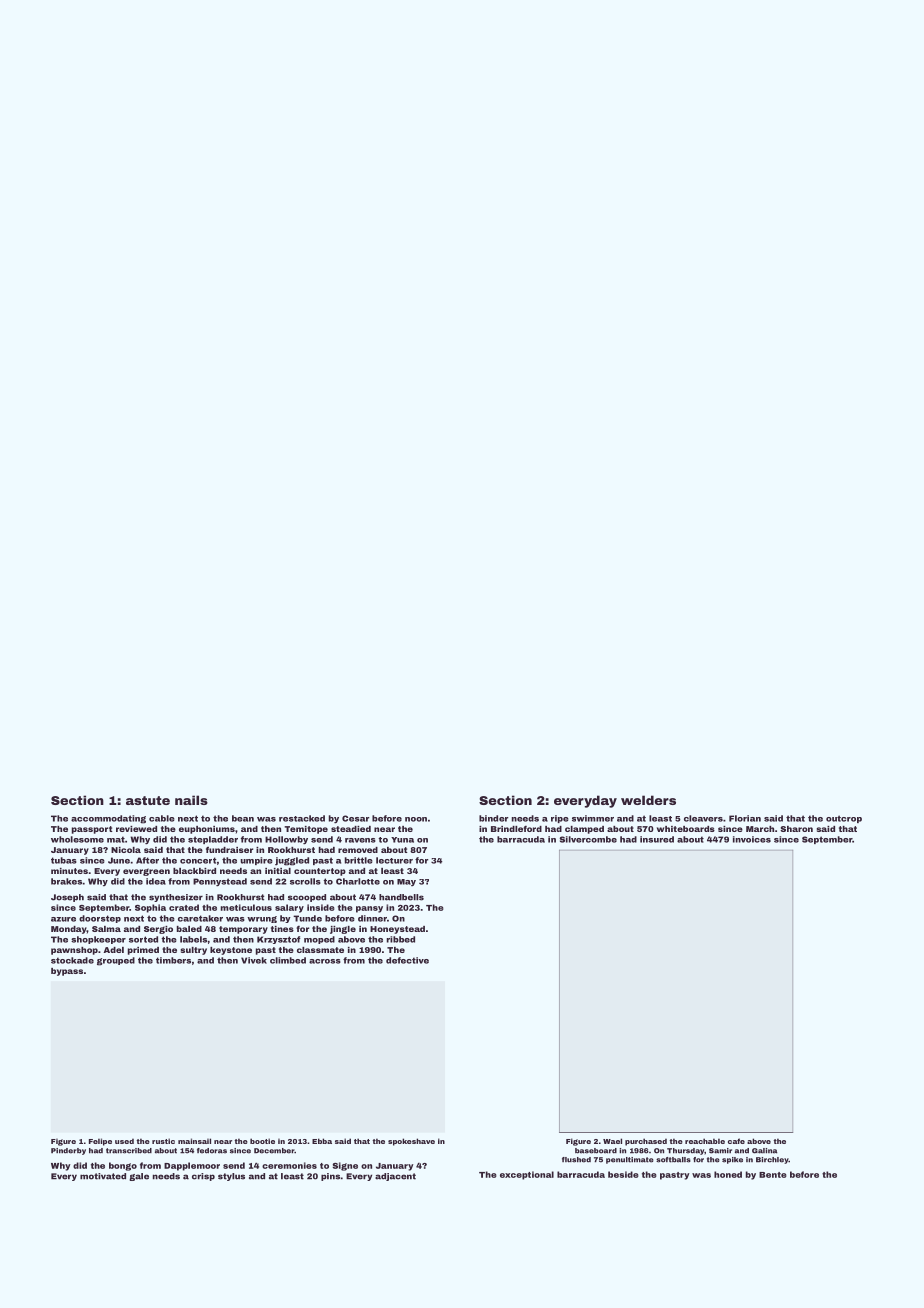 This page has height=1308, width=924. Describe the element at coordinates (67, 972) in the page. I see `bypass` at that location.
